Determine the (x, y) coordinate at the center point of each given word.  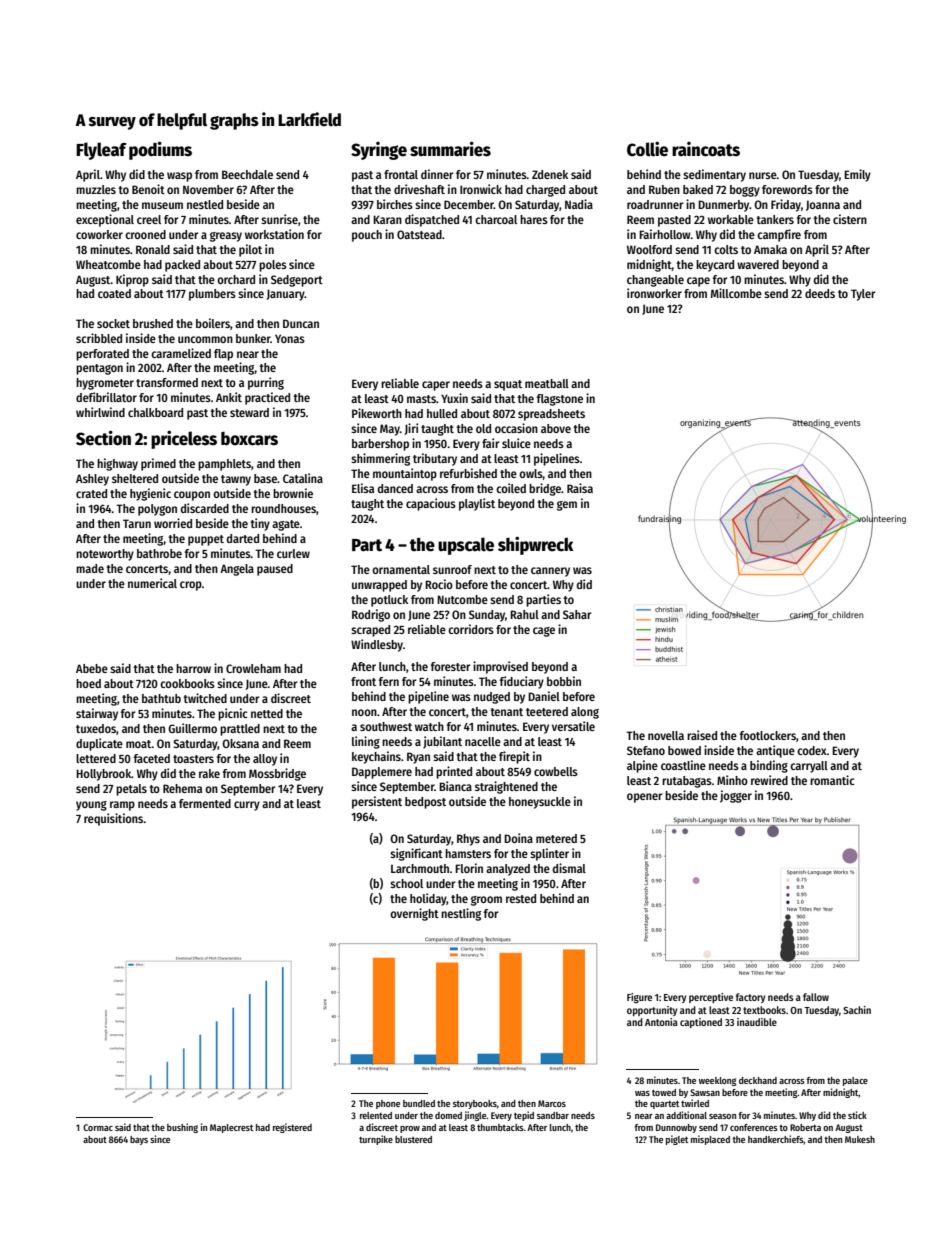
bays (139, 1140)
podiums (160, 150)
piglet (677, 1140)
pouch (367, 236)
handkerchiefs (776, 1139)
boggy (745, 191)
